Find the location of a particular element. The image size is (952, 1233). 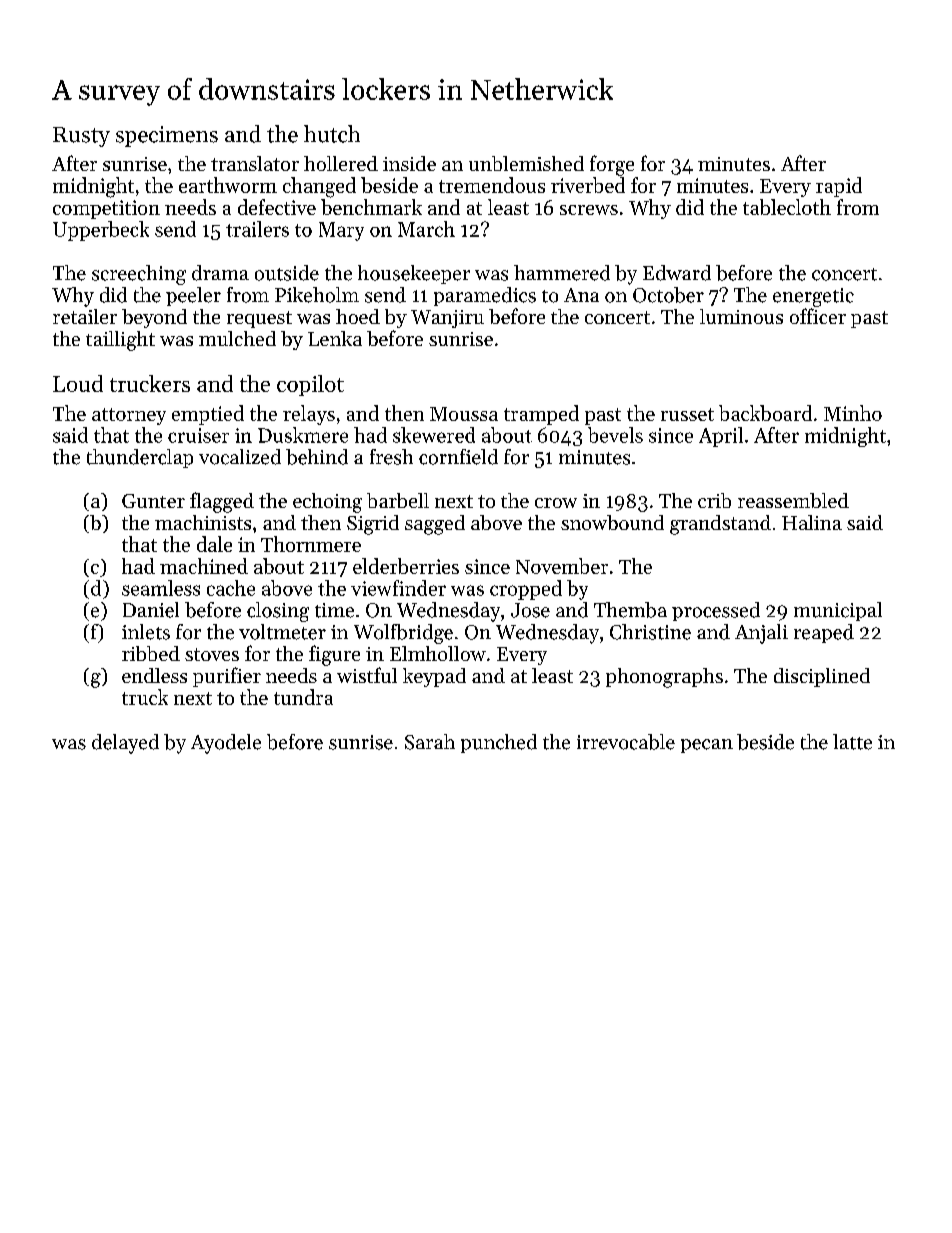

Lenka is located at coordinates (335, 338).
